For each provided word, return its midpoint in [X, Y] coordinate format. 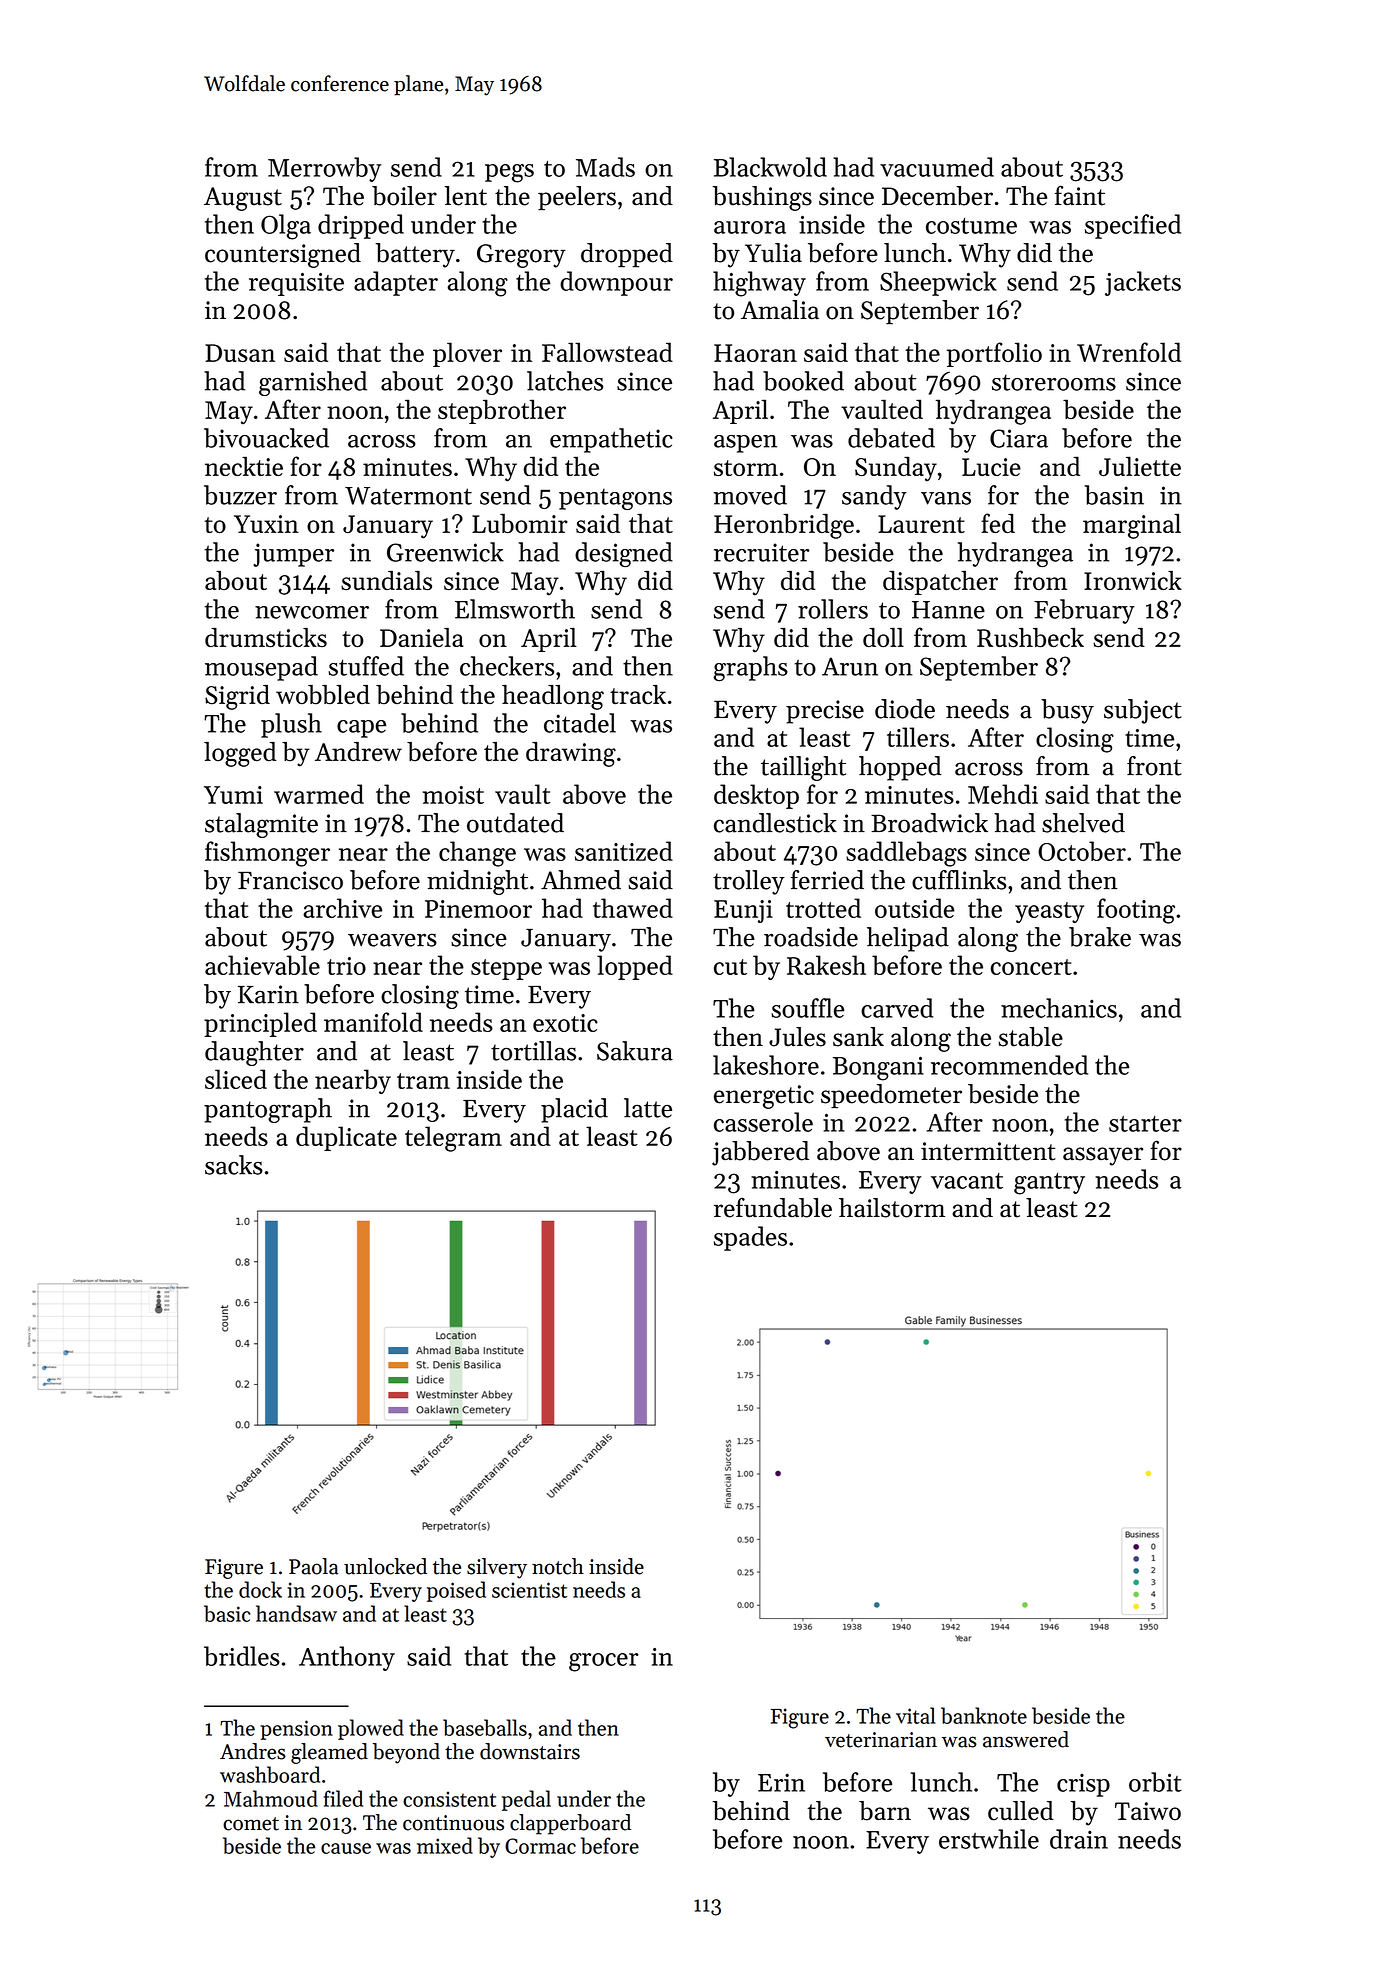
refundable [773, 1208]
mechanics [1059, 1008]
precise [825, 712]
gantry [1049, 1184]
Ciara [1019, 438]
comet [251, 1824]
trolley [749, 882]
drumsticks [266, 637]
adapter [396, 283]
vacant [967, 1181]
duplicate [346, 1138]
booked [803, 381]
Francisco [290, 880]
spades [750, 1238]
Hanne [948, 610]
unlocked [385, 1566]
